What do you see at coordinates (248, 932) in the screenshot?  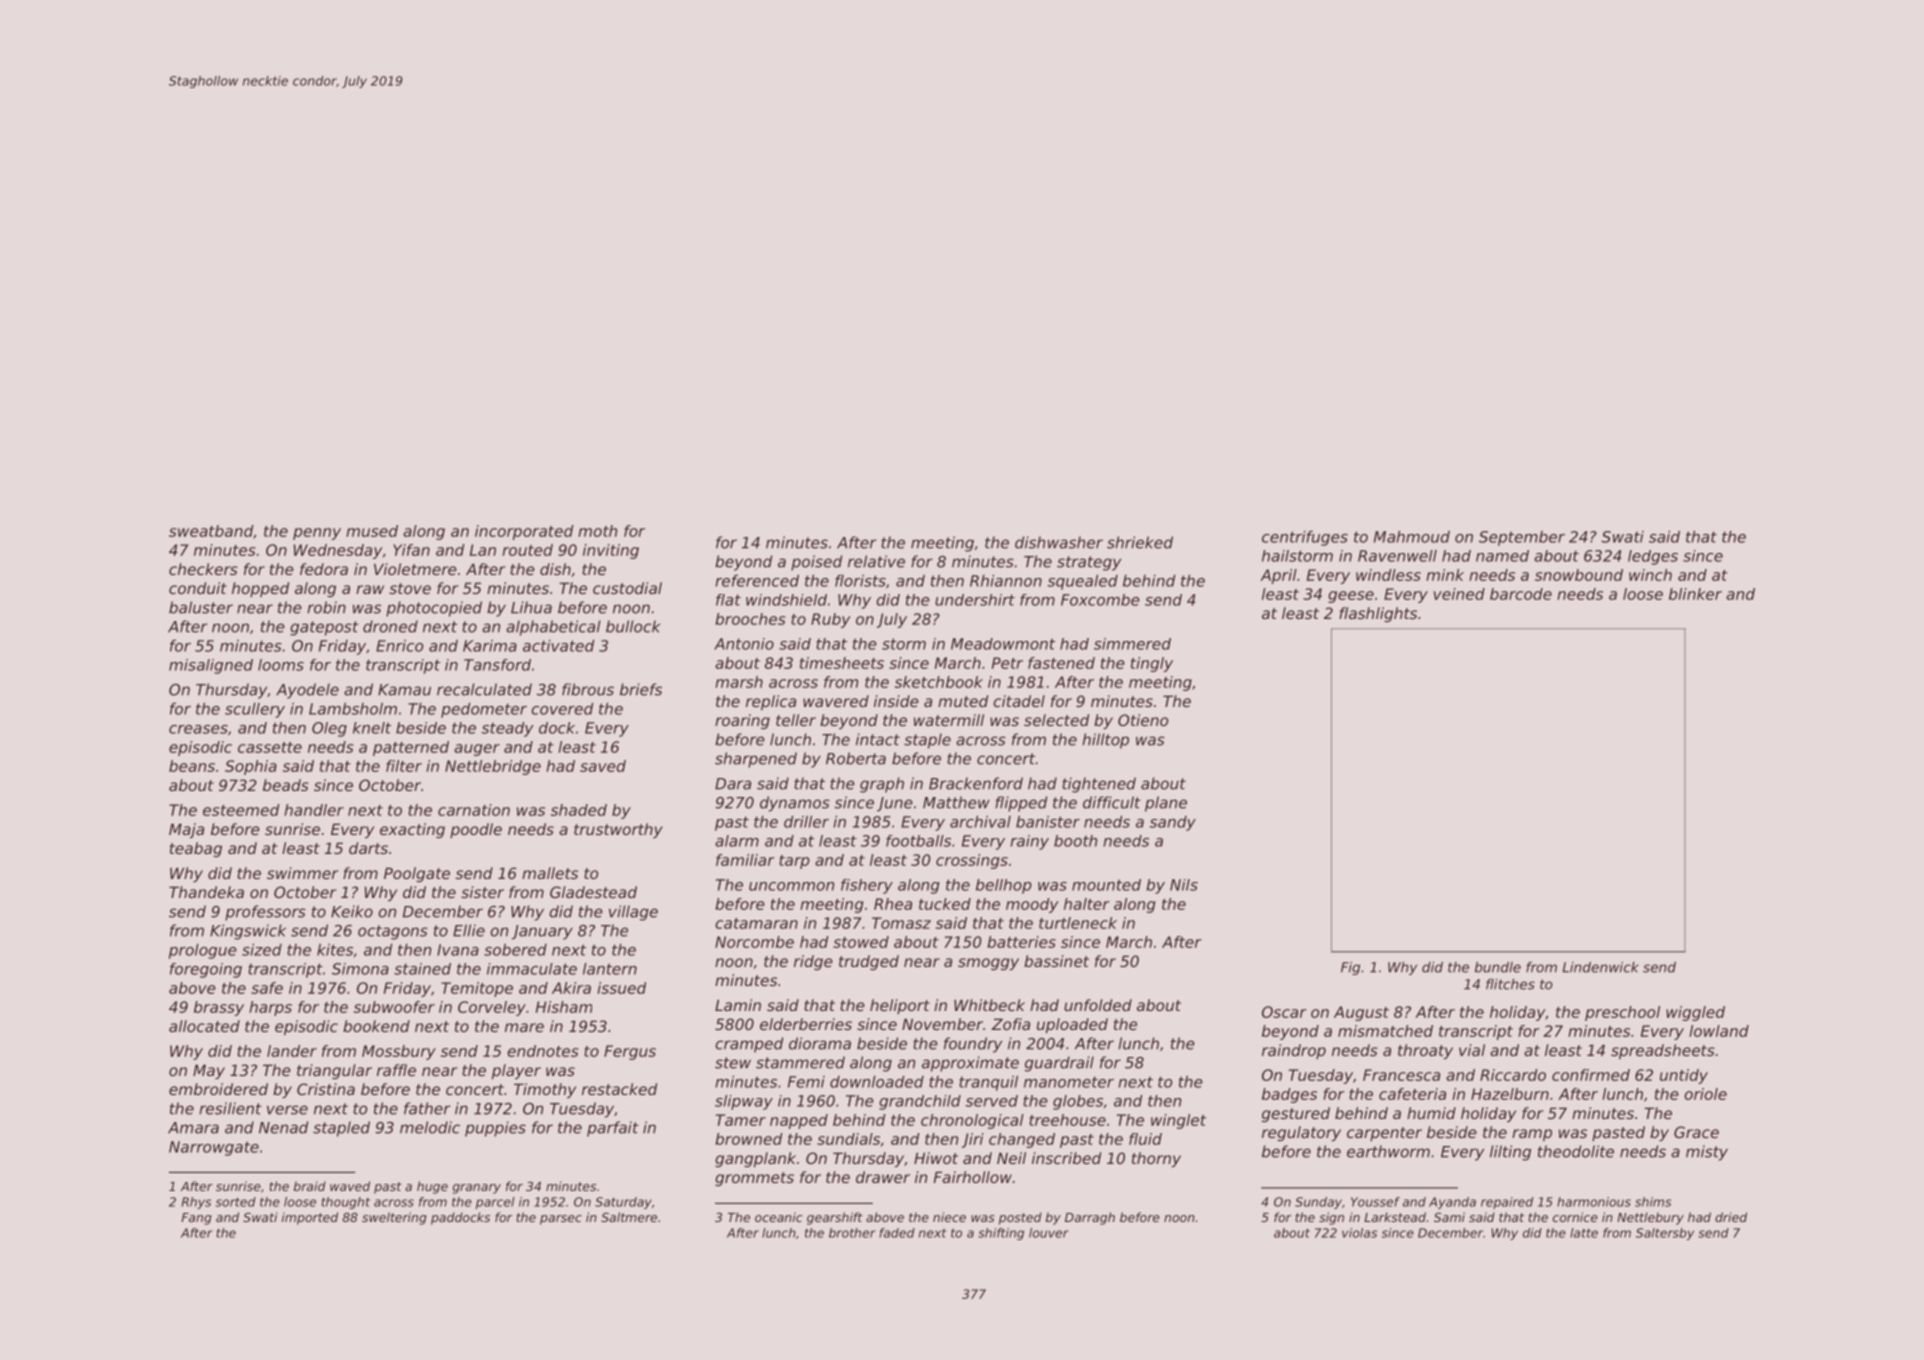 I see `Kingswick` at bounding box center [248, 932].
